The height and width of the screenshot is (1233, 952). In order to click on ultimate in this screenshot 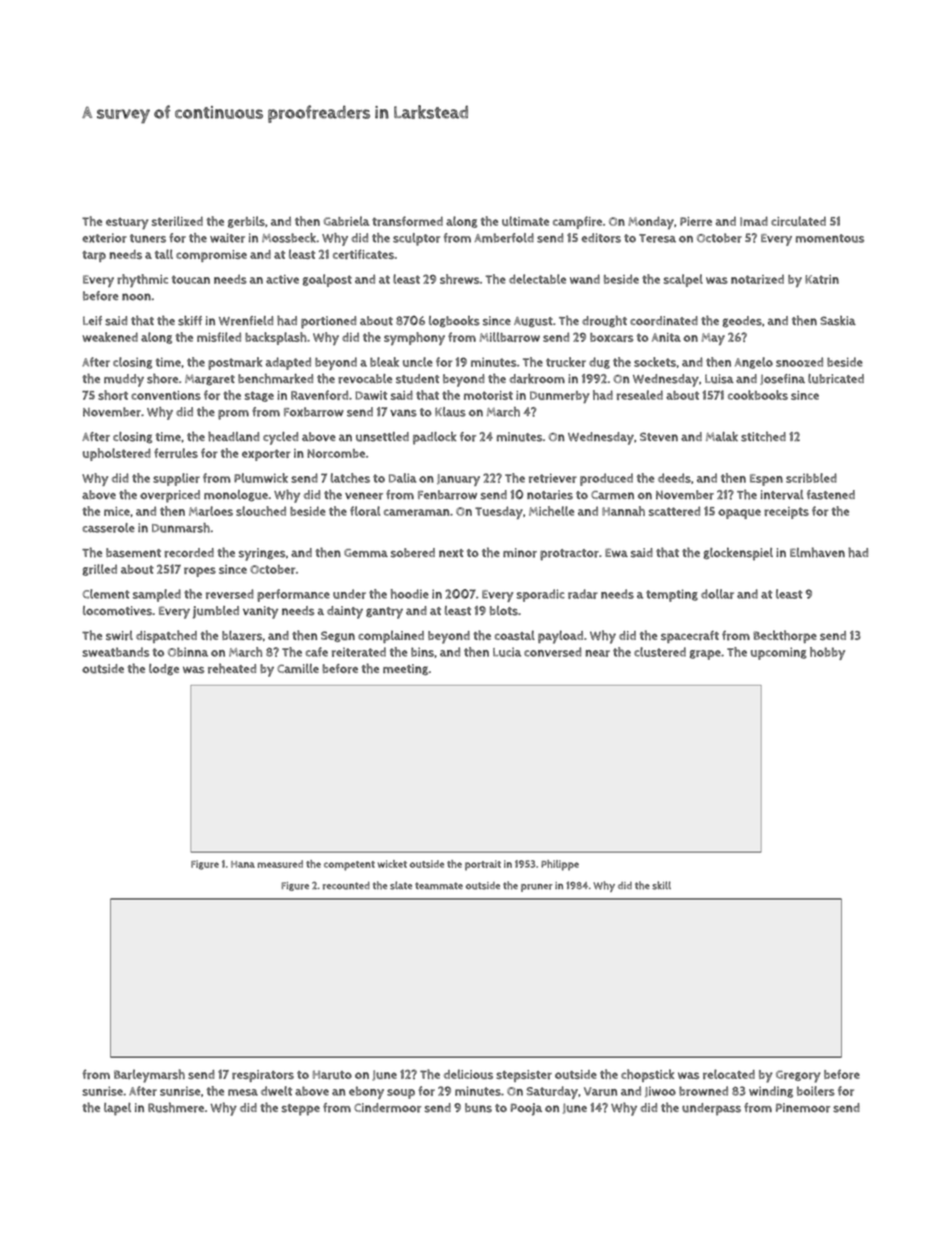, I will do `click(525, 221)`.
